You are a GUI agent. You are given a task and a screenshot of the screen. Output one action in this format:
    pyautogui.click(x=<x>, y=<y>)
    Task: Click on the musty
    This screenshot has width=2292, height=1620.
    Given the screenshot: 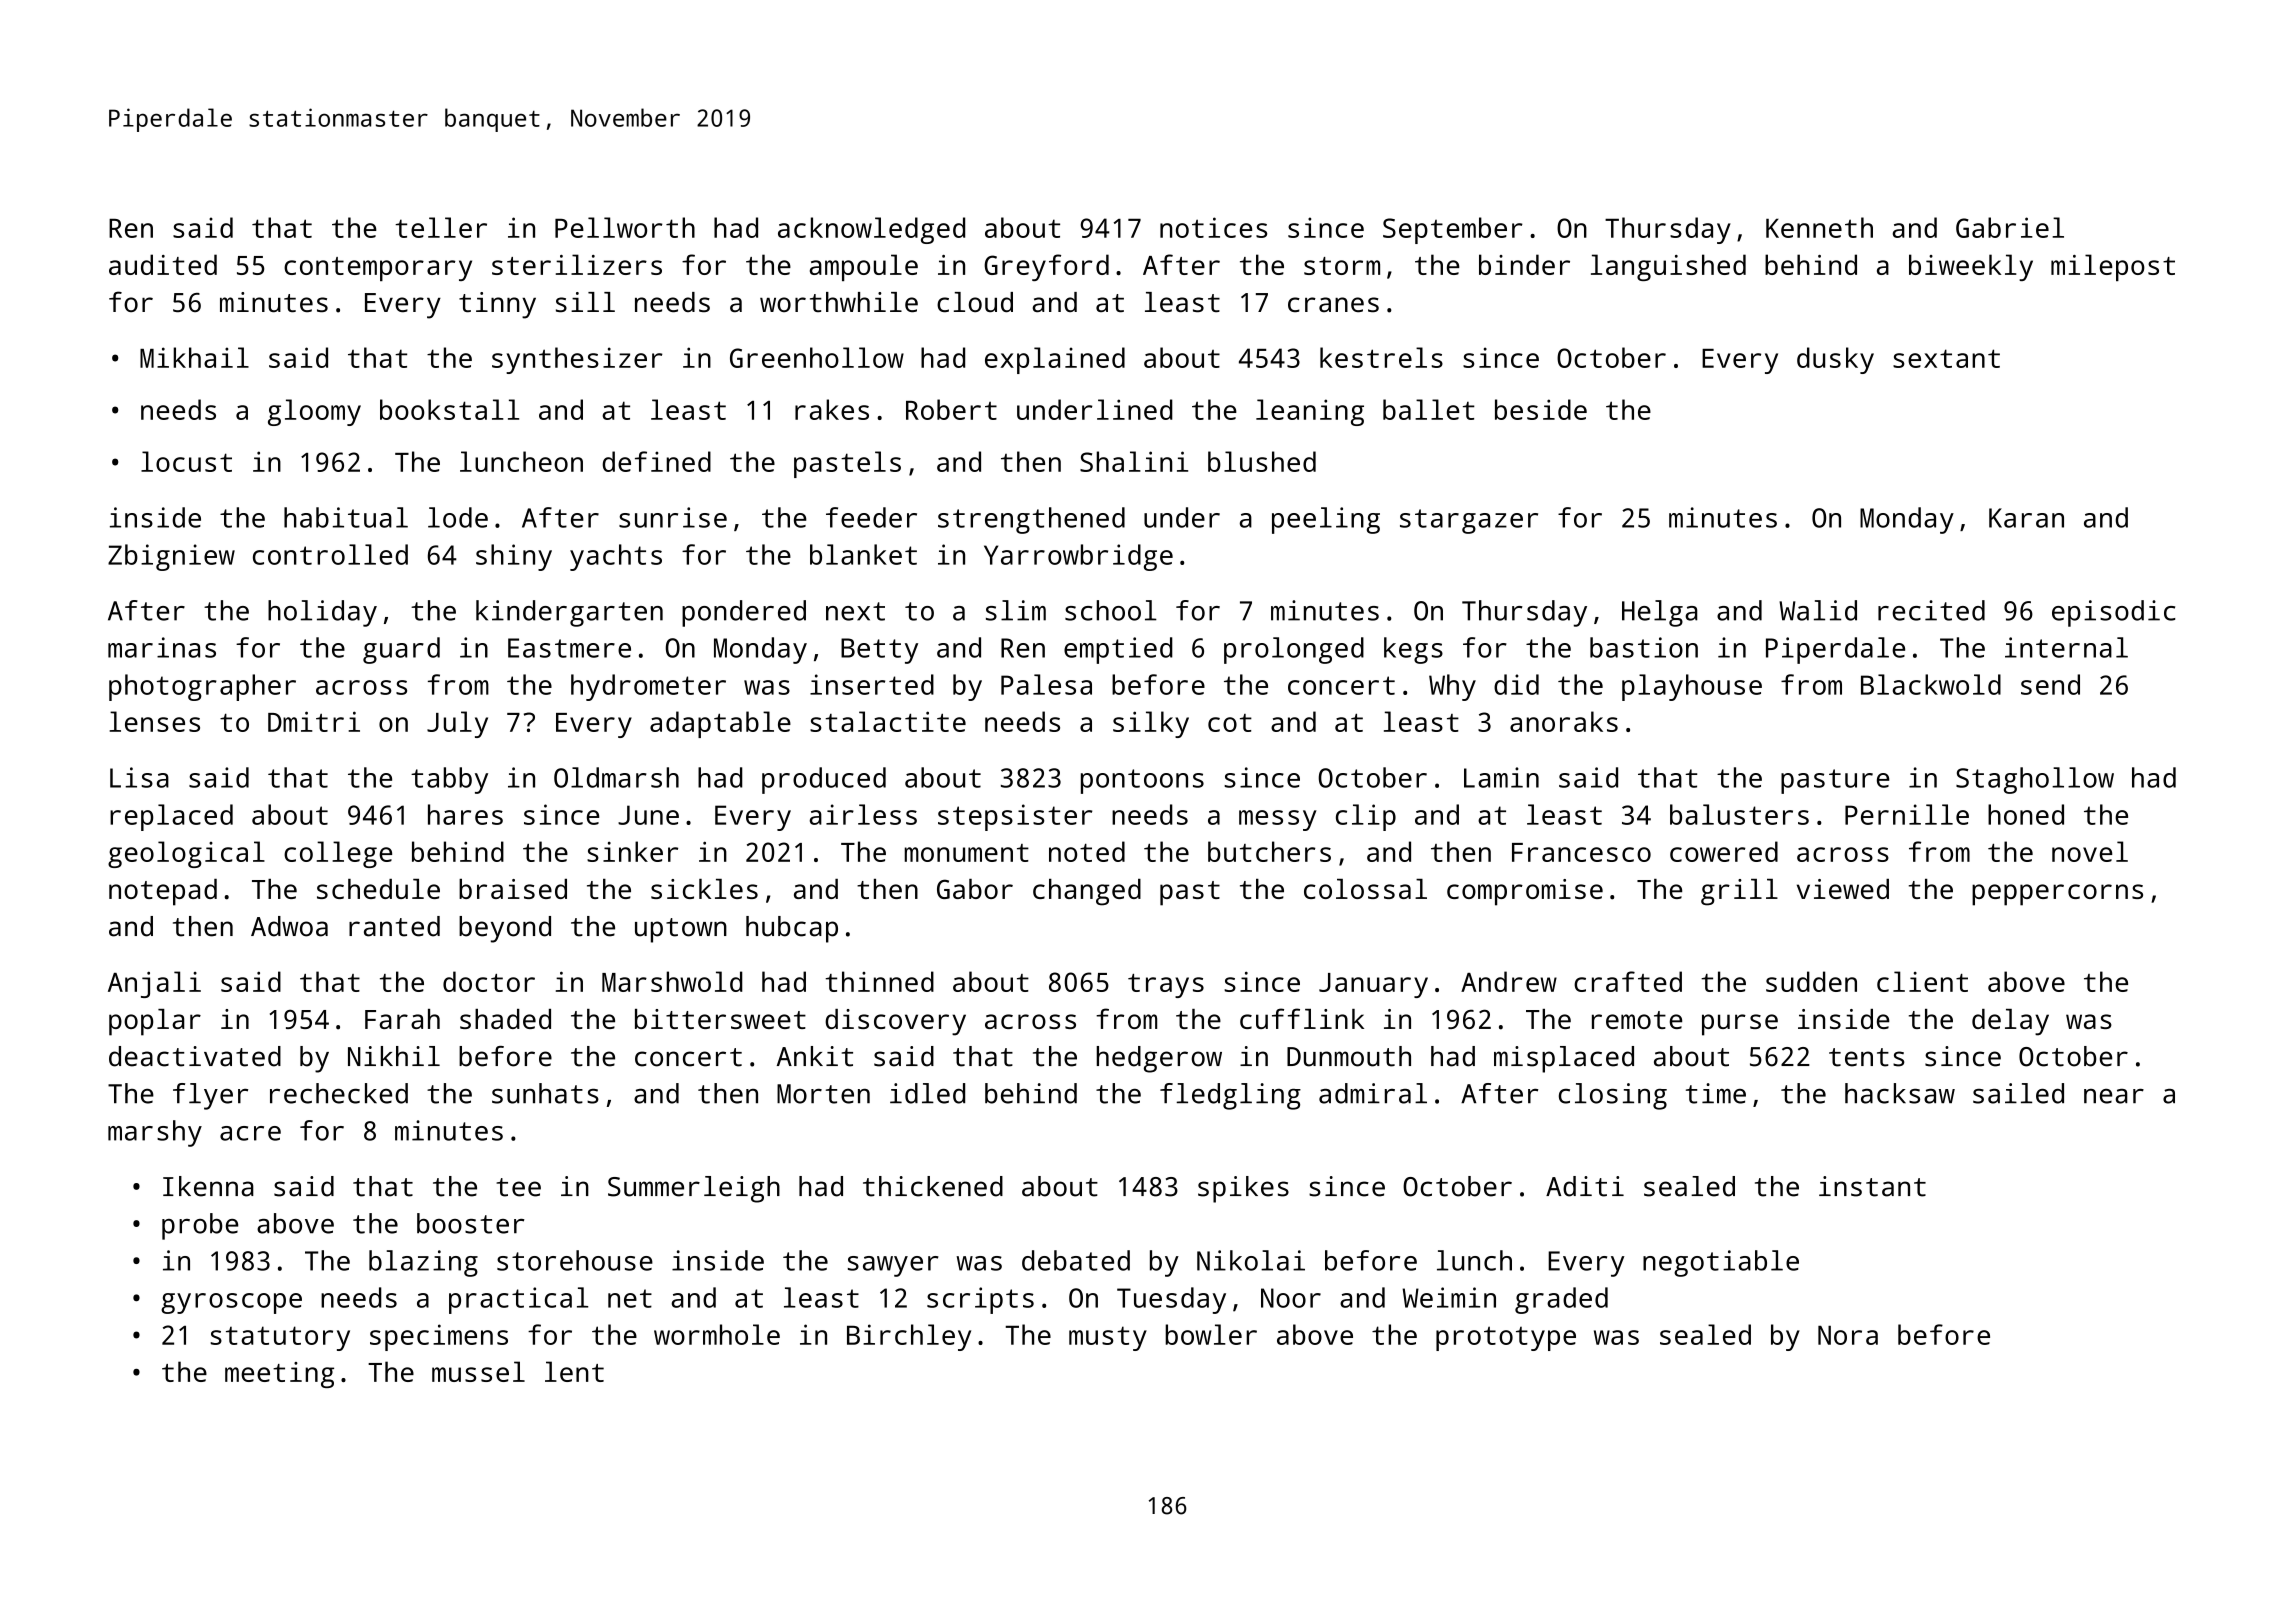 What is the action you would take?
    pyautogui.click(x=1108, y=1338)
